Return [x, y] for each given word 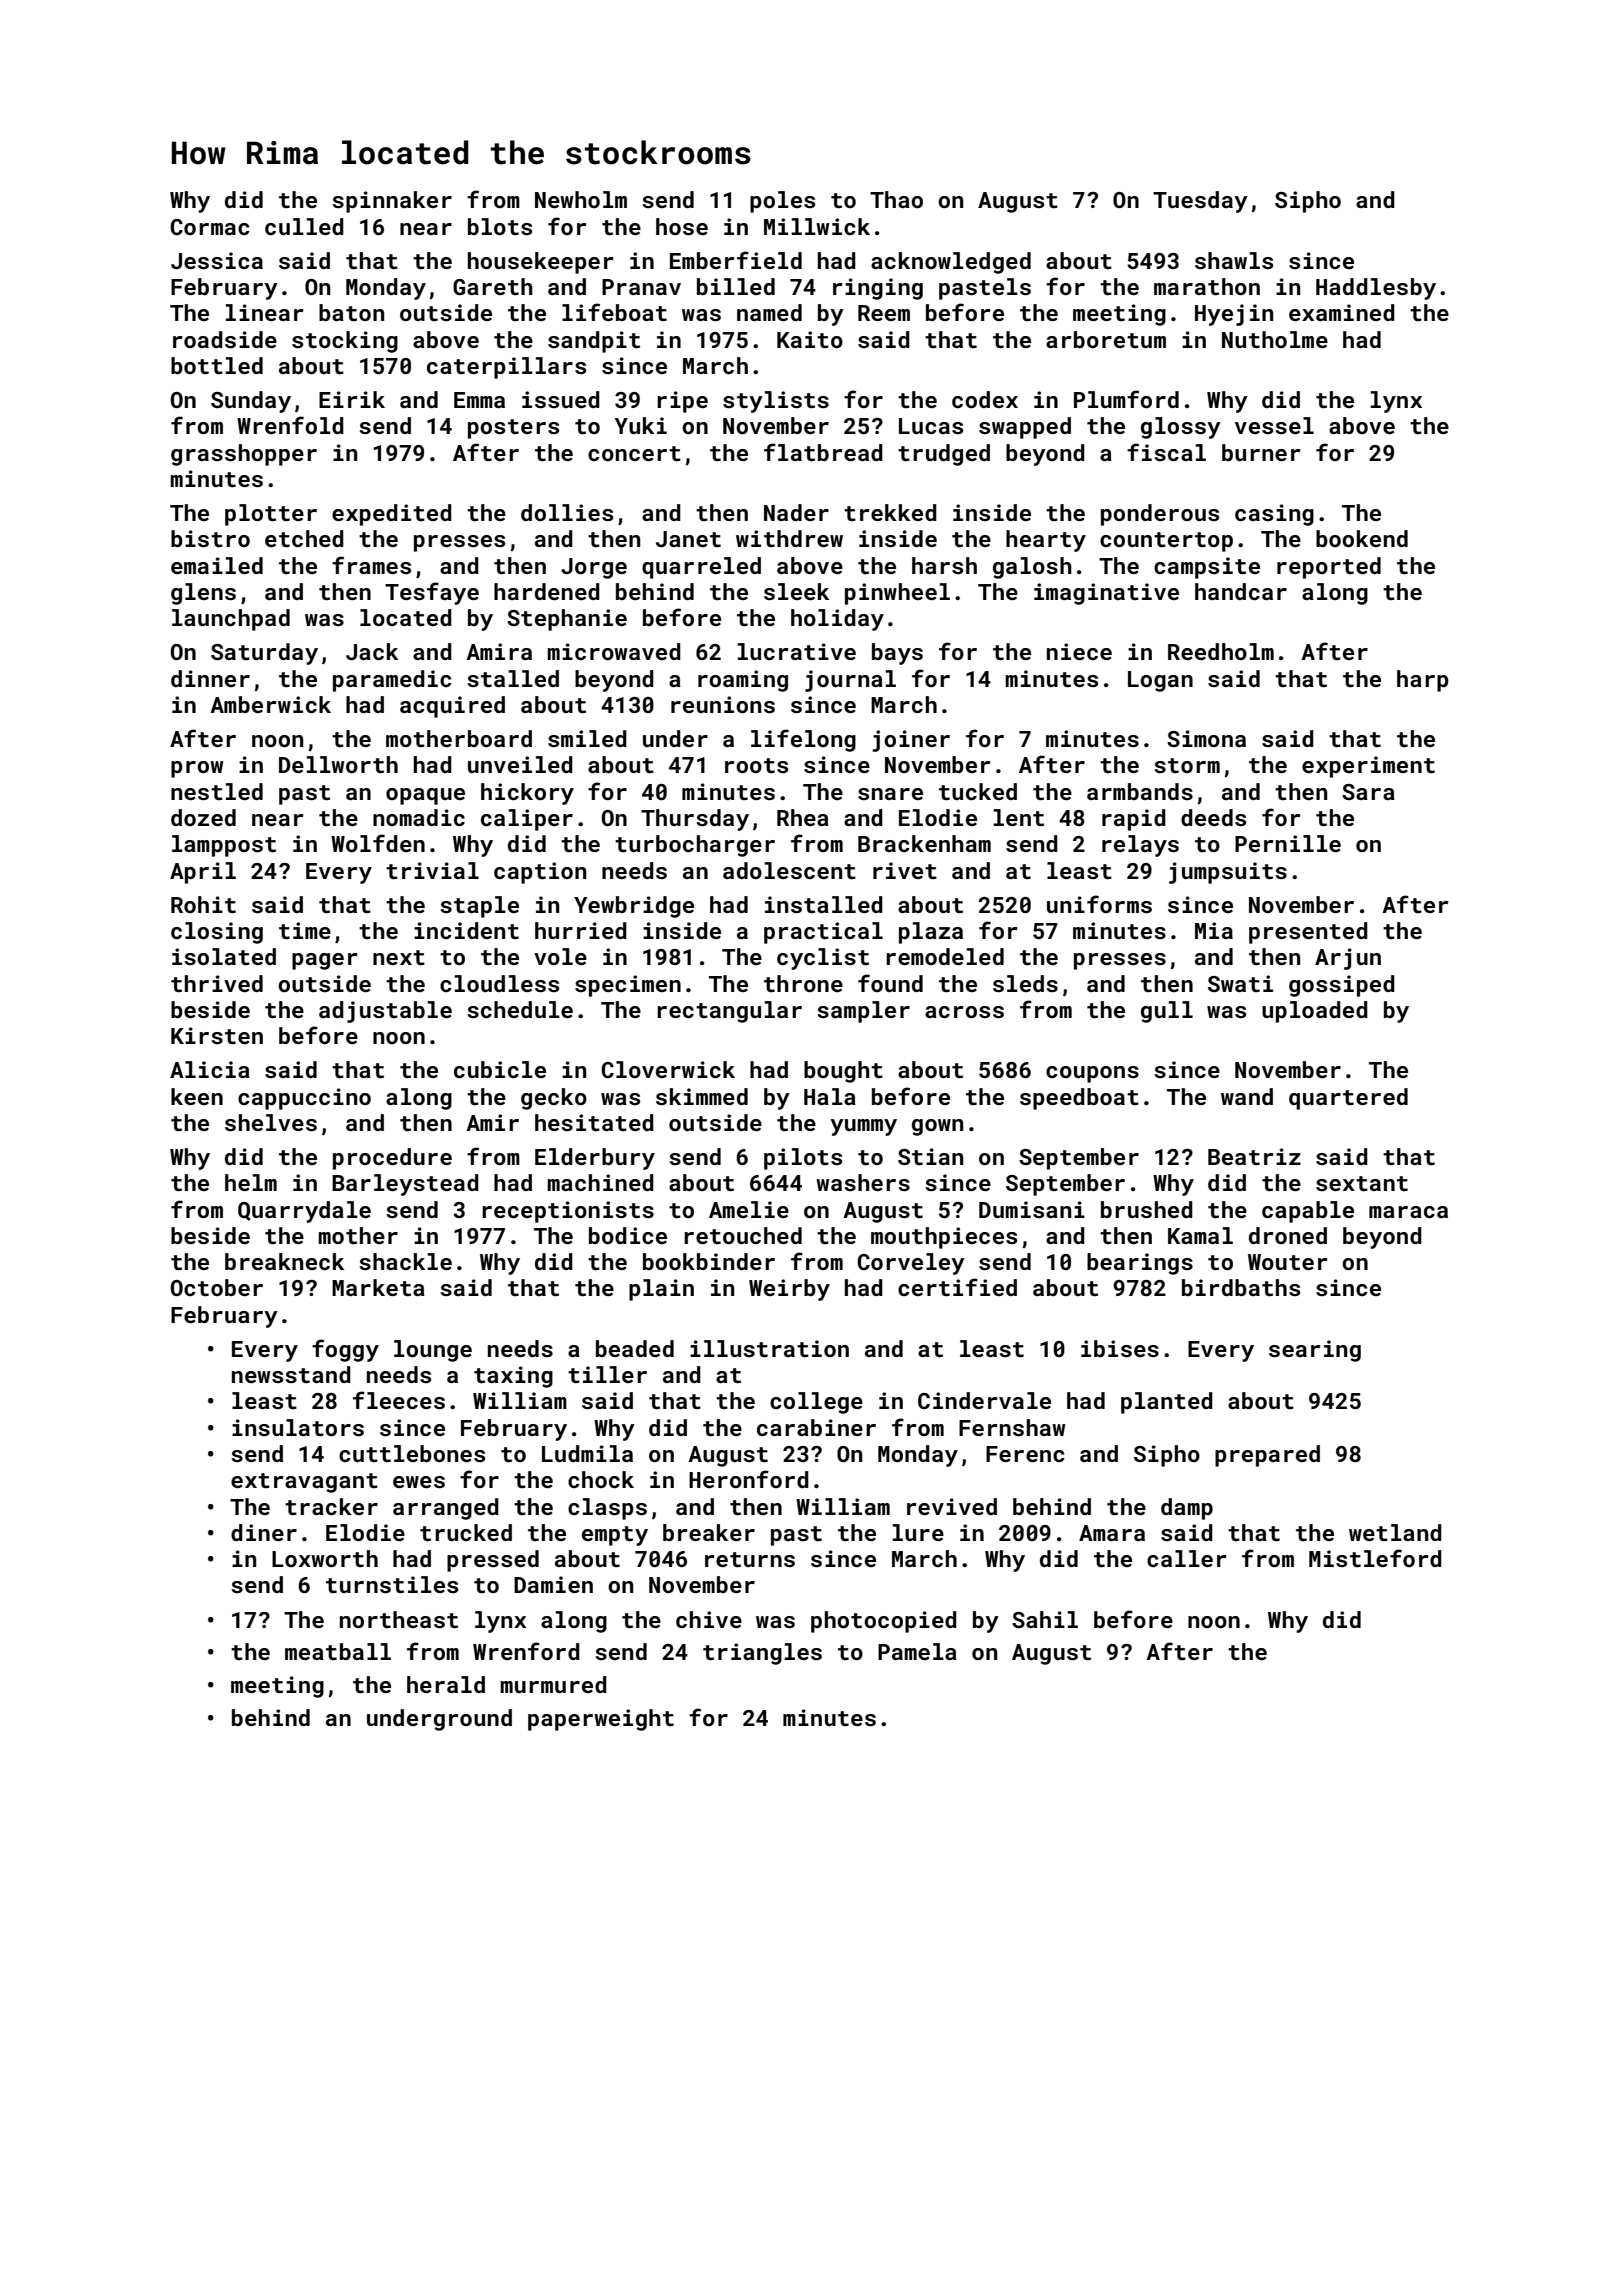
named [769, 312]
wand [1247, 1096]
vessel [1274, 425]
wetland [1395, 1532]
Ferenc [1025, 1454]
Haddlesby [1376, 289]
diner [264, 1532]
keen [197, 1096]
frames [371, 565]
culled [304, 226]
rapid [1134, 820]
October [217, 1287]
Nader [796, 512]
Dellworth [338, 764]
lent [1019, 817]
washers [863, 1182]
